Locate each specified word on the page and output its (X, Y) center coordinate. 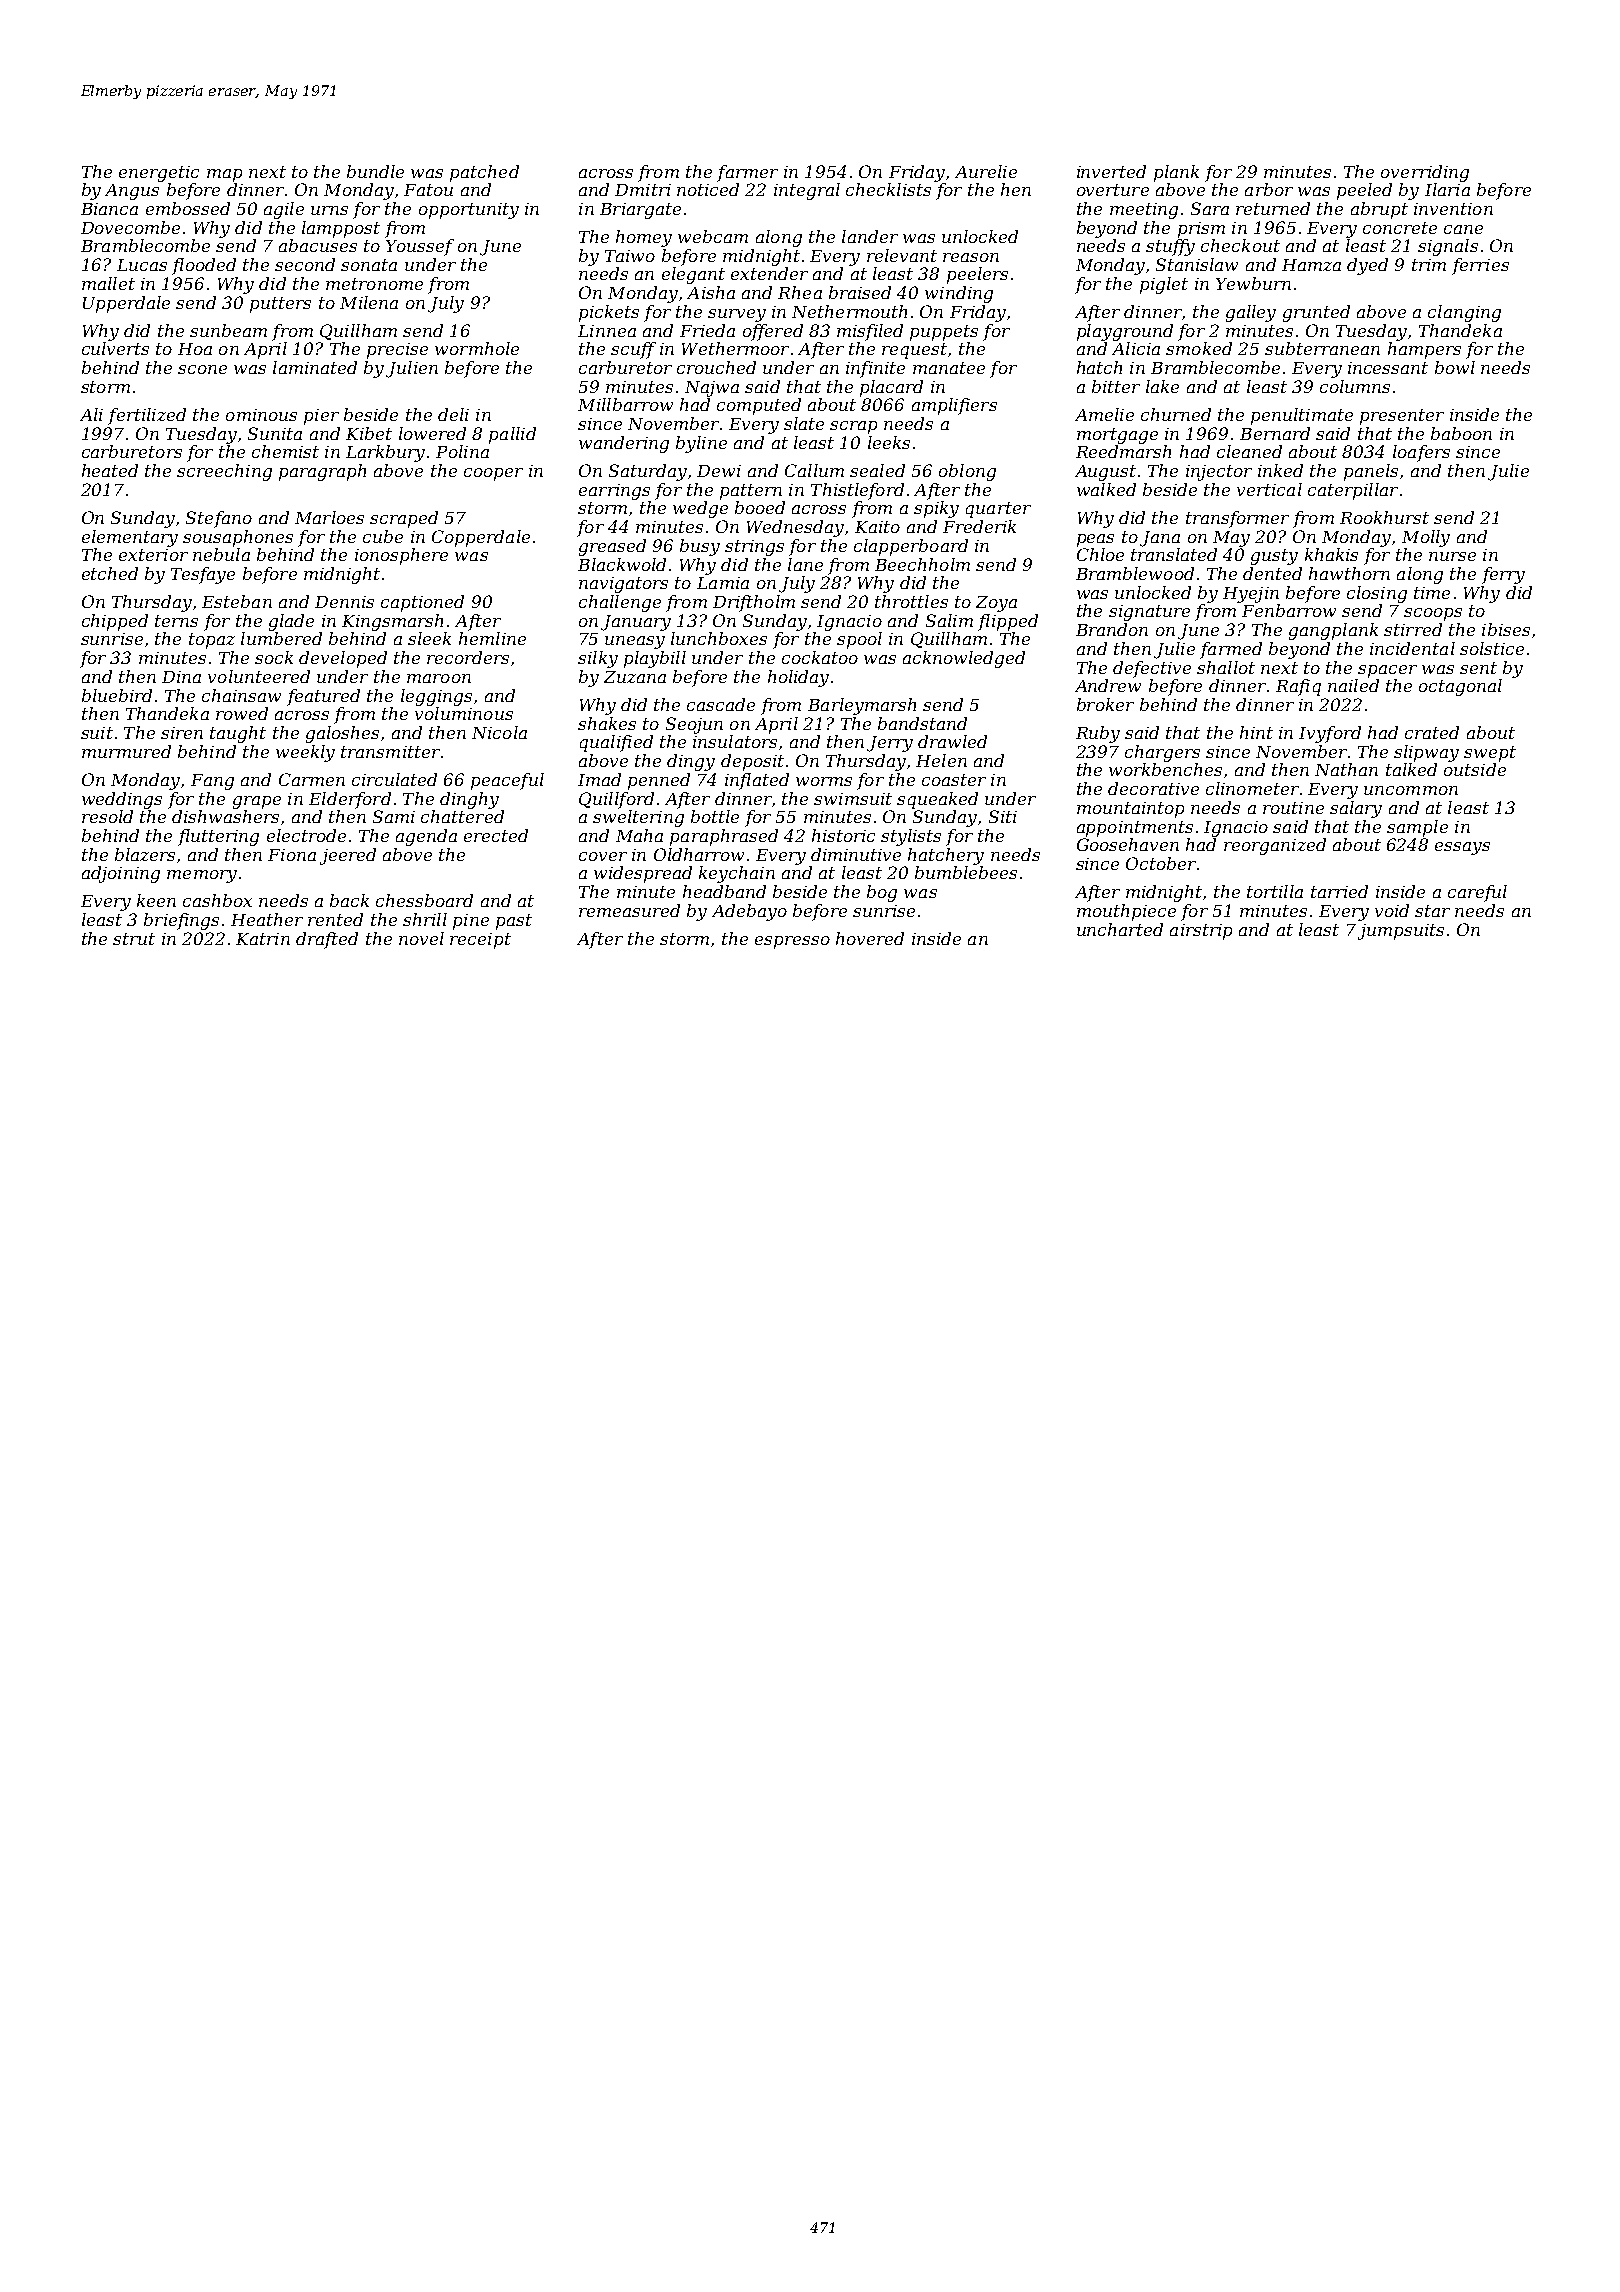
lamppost (341, 229)
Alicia (1136, 348)
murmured (126, 751)
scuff (633, 350)
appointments (1135, 829)
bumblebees (966, 872)
